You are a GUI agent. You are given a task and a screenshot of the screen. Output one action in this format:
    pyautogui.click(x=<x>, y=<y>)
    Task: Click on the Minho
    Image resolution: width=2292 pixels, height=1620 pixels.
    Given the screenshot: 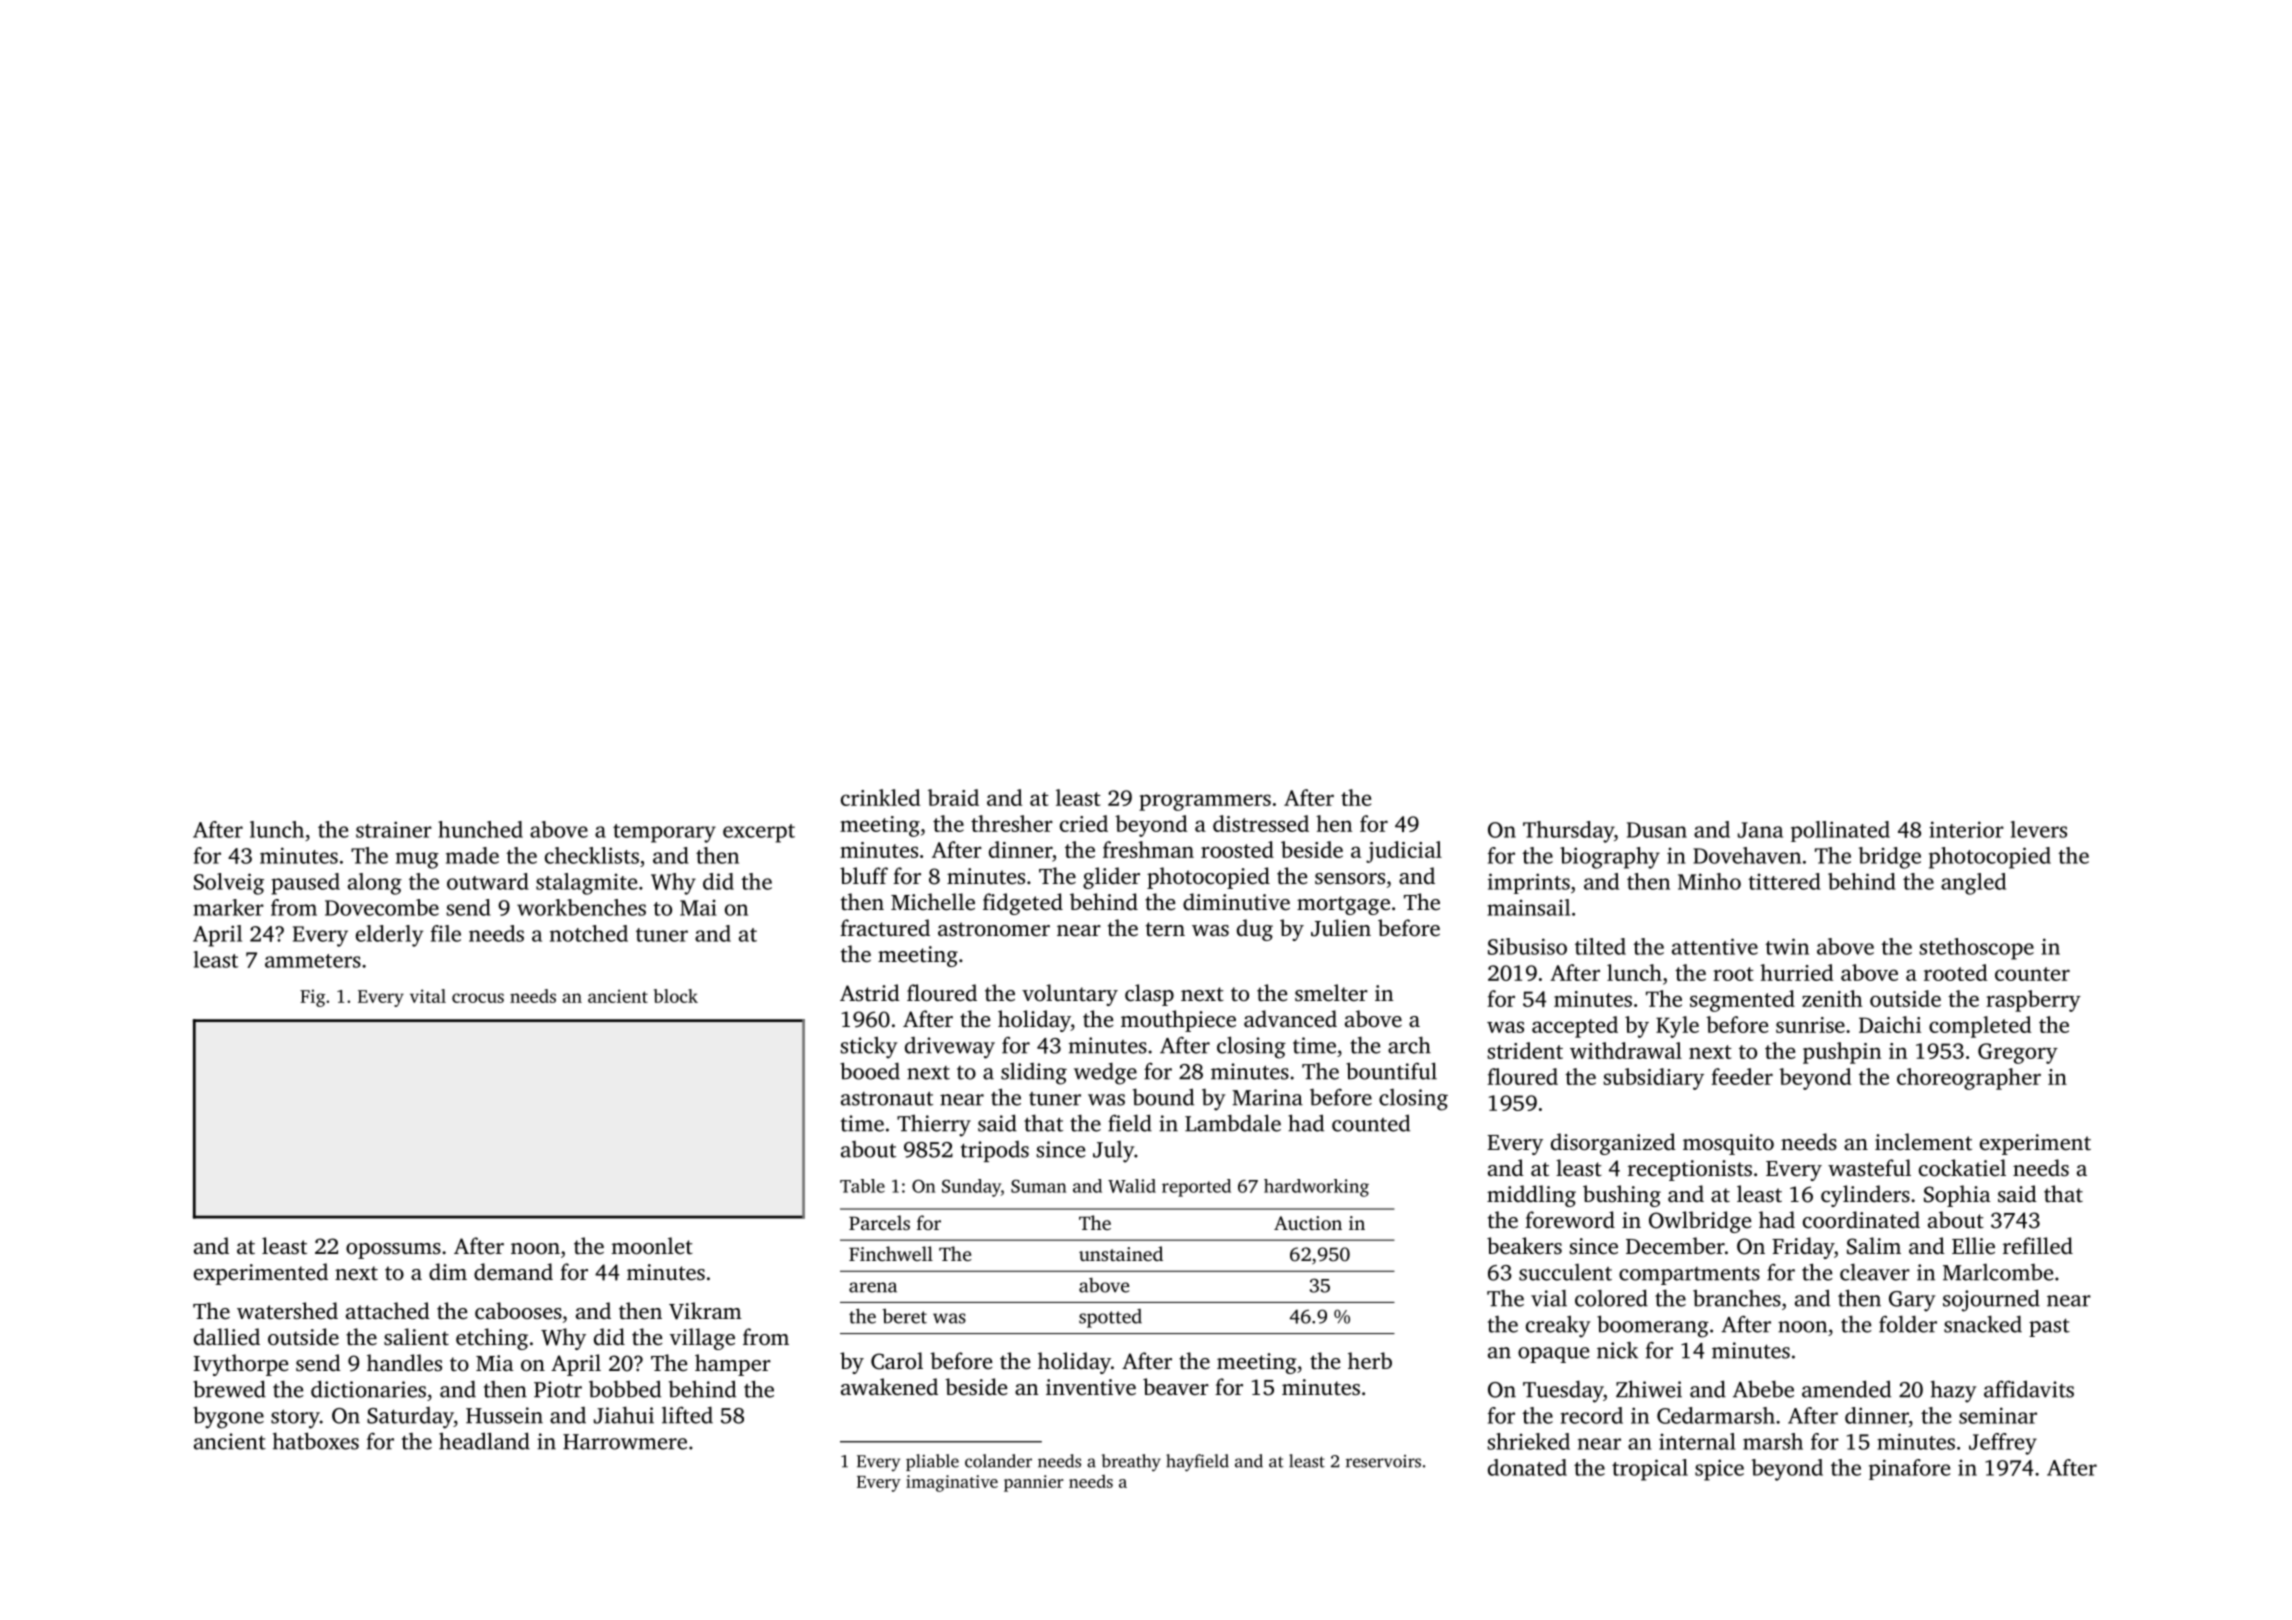 What is the action you would take?
    pyautogui.click(x=1709, y=881)
